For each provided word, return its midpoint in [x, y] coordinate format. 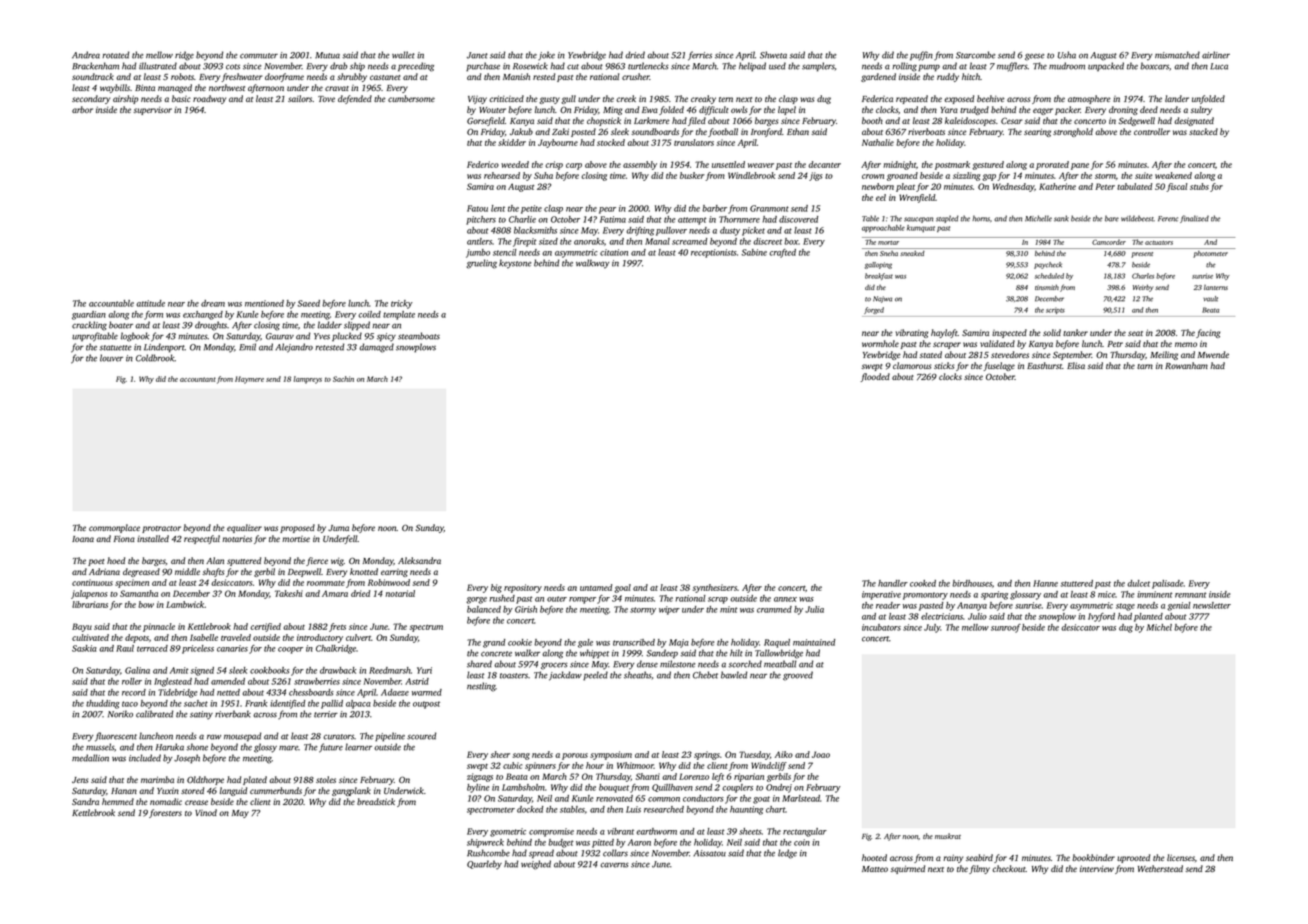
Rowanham [1186, 365]
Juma [338, 528]
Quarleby [484, 865]
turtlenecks [648, 66]
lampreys [308, 380]
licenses [1181, 857]
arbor [82, 109]
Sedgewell [1137, 121]
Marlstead [801, 798]
